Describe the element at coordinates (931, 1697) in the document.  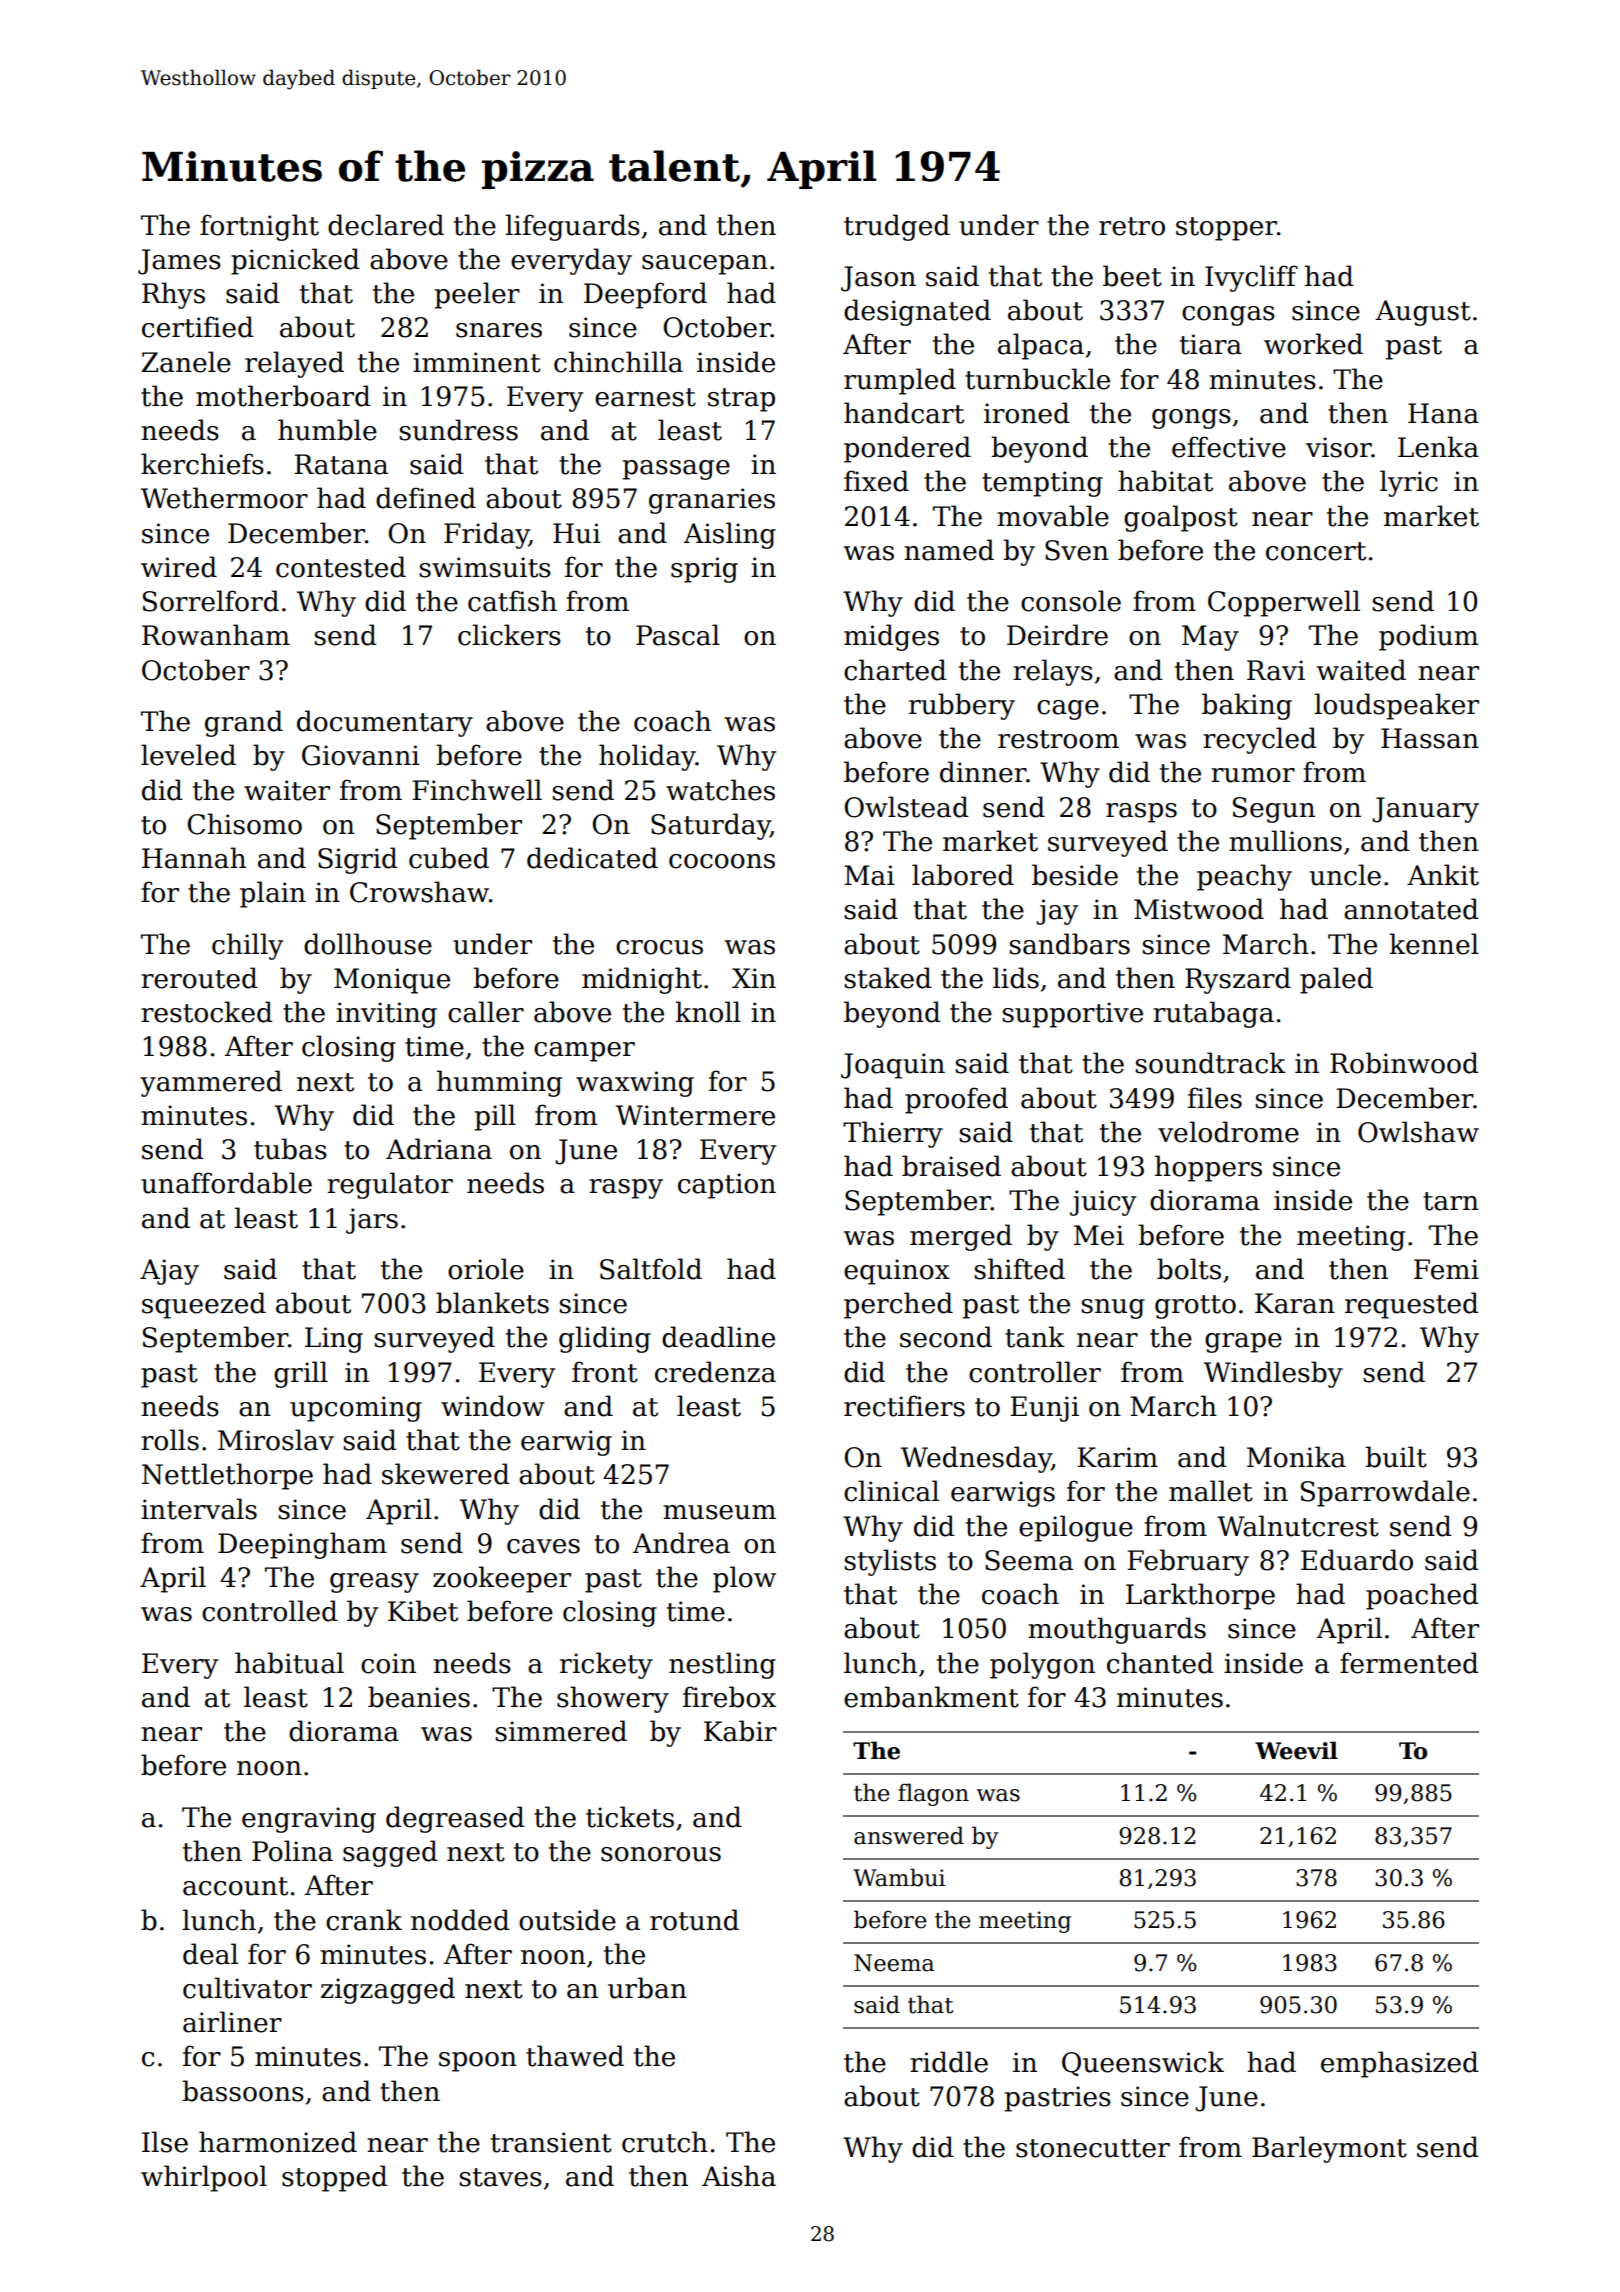
I see `embankment` at that location.
